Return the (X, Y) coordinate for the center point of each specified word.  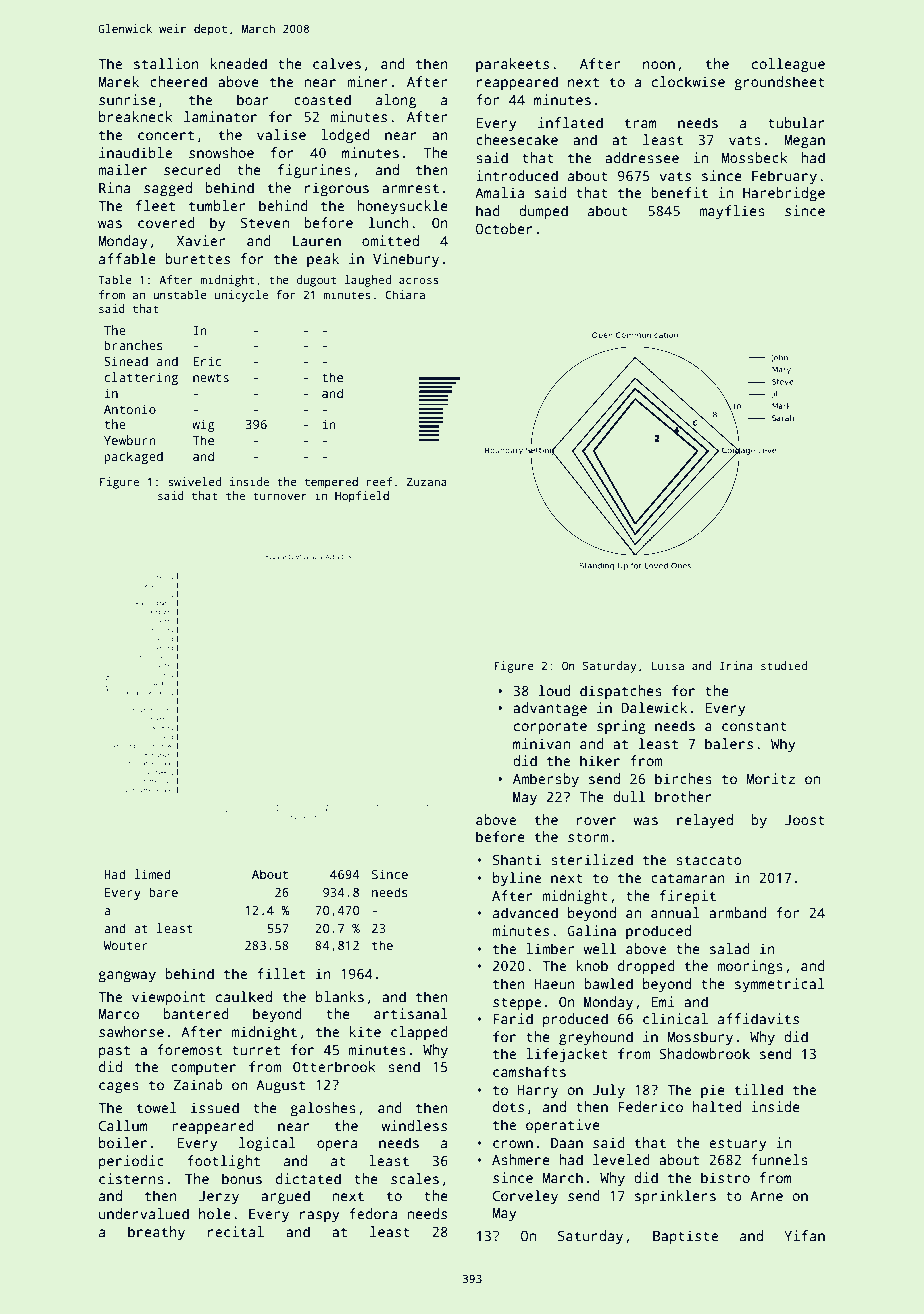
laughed (368, 281)
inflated (570, 122)
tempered (331, 483)
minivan (541, 743)
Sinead (126, 361)
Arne (766, 1196)
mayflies (732, 212)
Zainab (197, 1084)
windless (414, 1125)
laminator (220, 116)
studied (784, 665)
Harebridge (784, 194)
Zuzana (427, 482)
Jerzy (219, 1197)
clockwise (688, 81)
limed (153, 874)
